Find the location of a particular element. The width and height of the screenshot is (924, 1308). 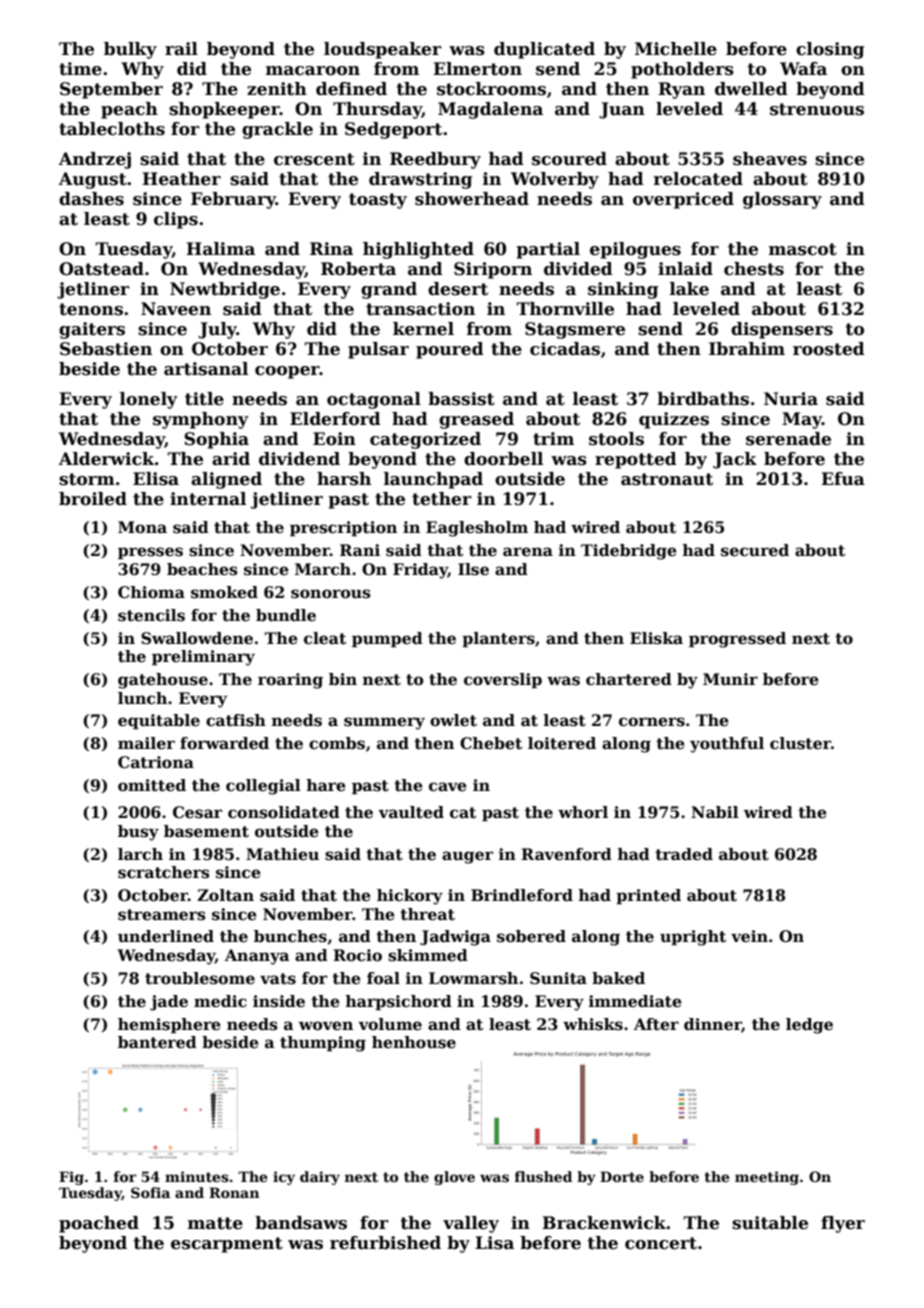

cicadas is located at coordinates (565, 349).
